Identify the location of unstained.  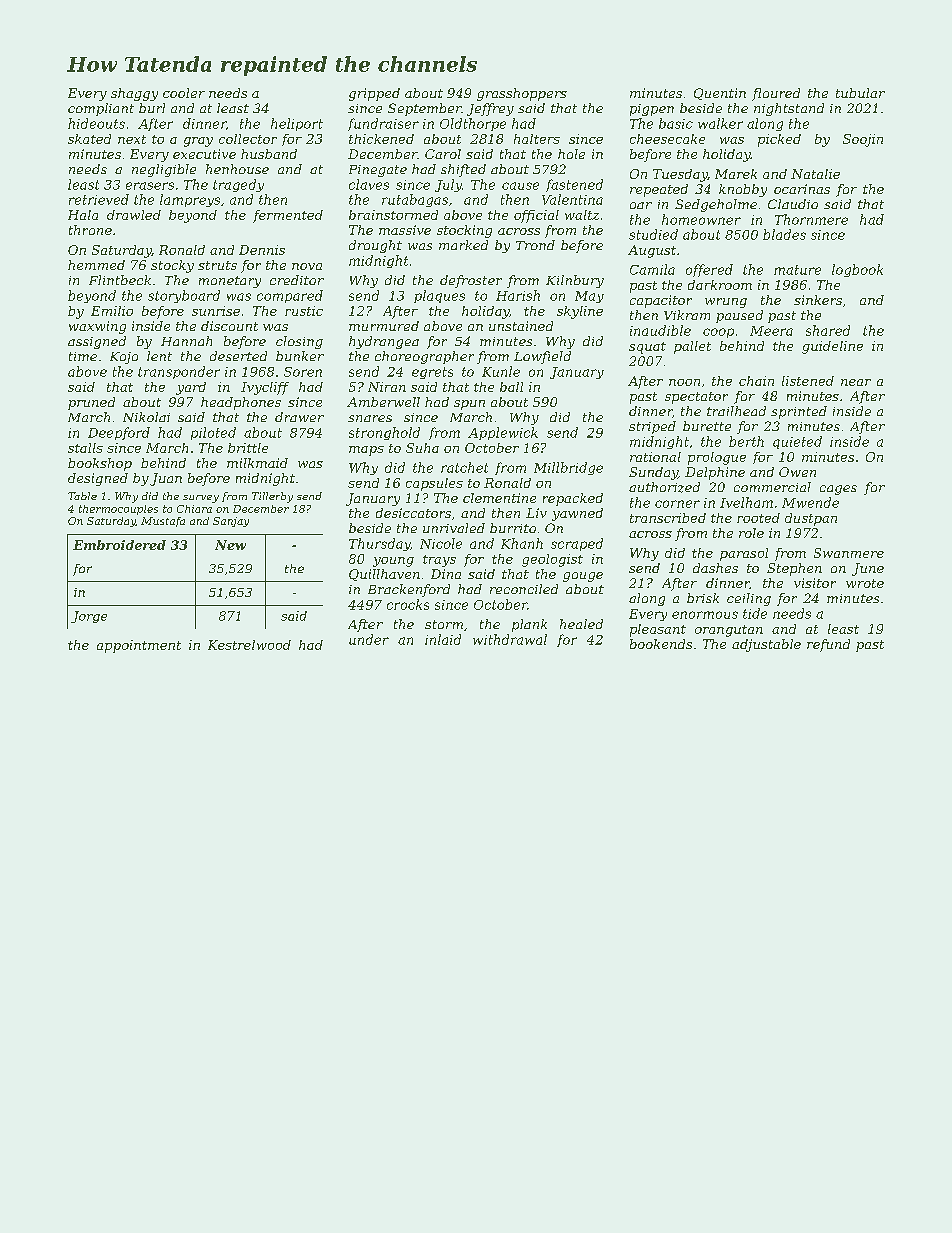
(521, 326).
